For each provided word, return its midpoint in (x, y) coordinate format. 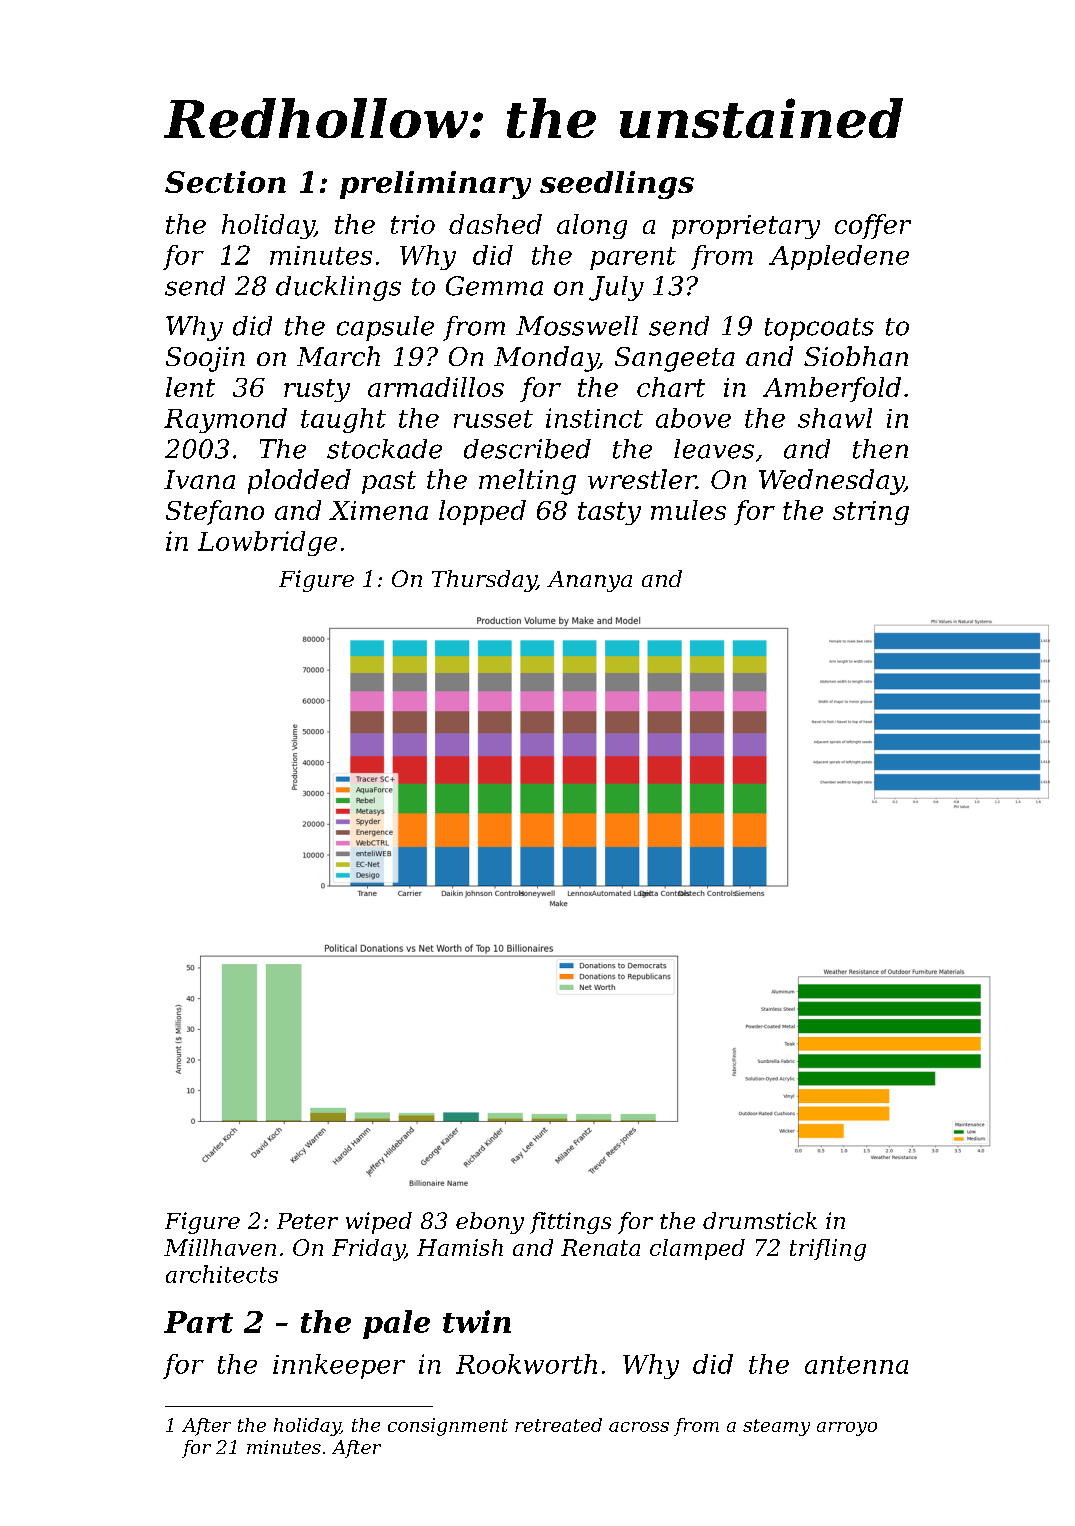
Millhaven (220, 1247)
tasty (609, 513)
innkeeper (339, 1366)
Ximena (378, 510)
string (871, 513)
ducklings (338, 288)
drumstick (760, 1220)
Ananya (589, 581)
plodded (299, 481)
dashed (495, 224)
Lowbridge (267, 543)
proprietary (746, 227)
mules (688, 510)
